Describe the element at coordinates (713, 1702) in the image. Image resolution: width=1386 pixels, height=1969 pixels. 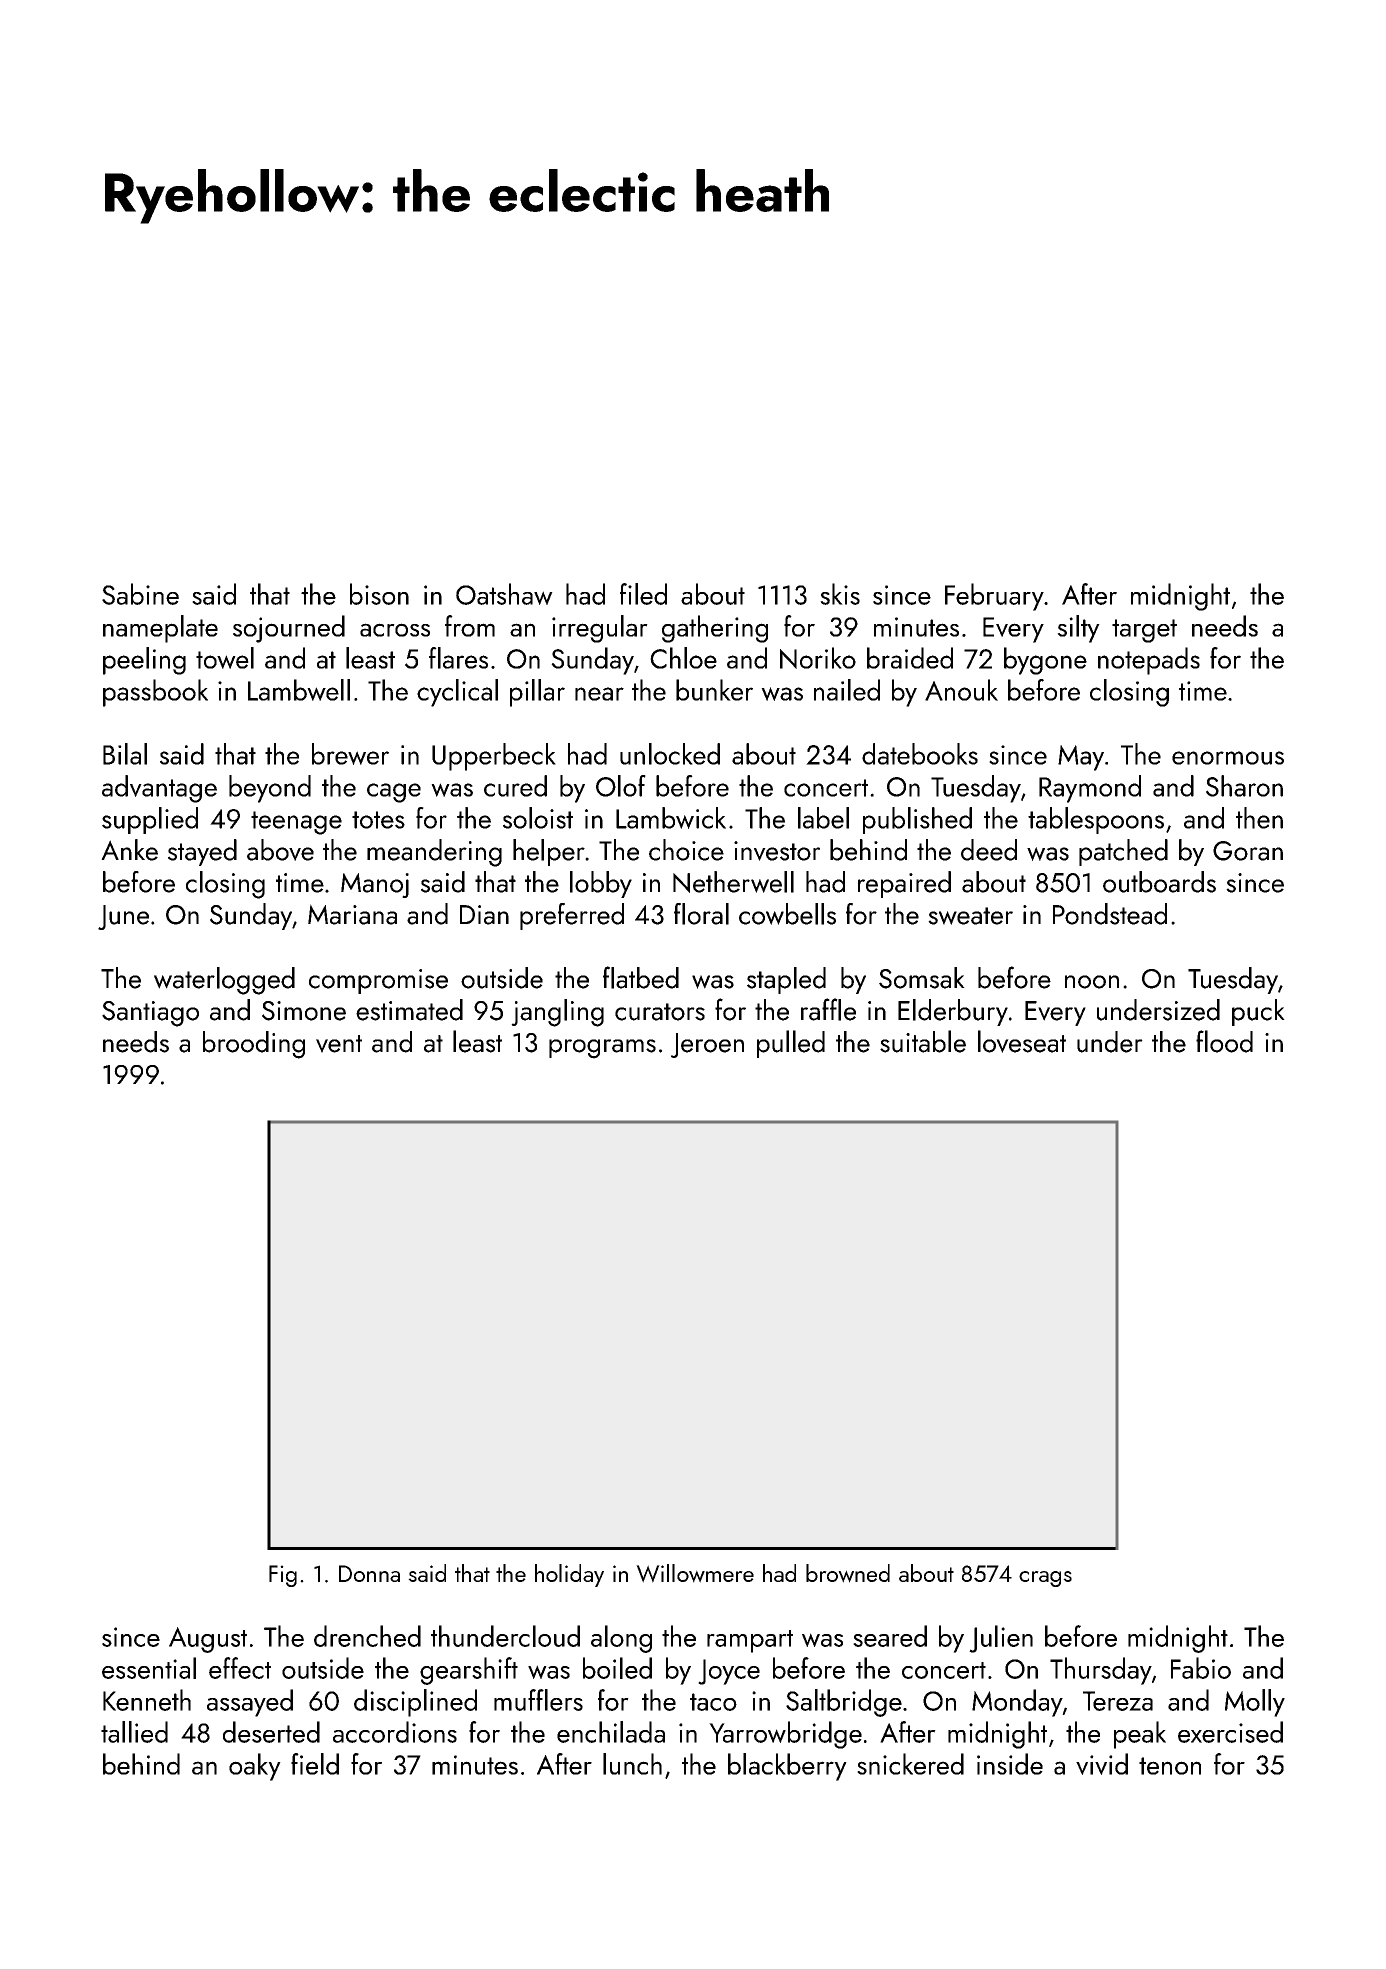
I see `taco` at that location.
